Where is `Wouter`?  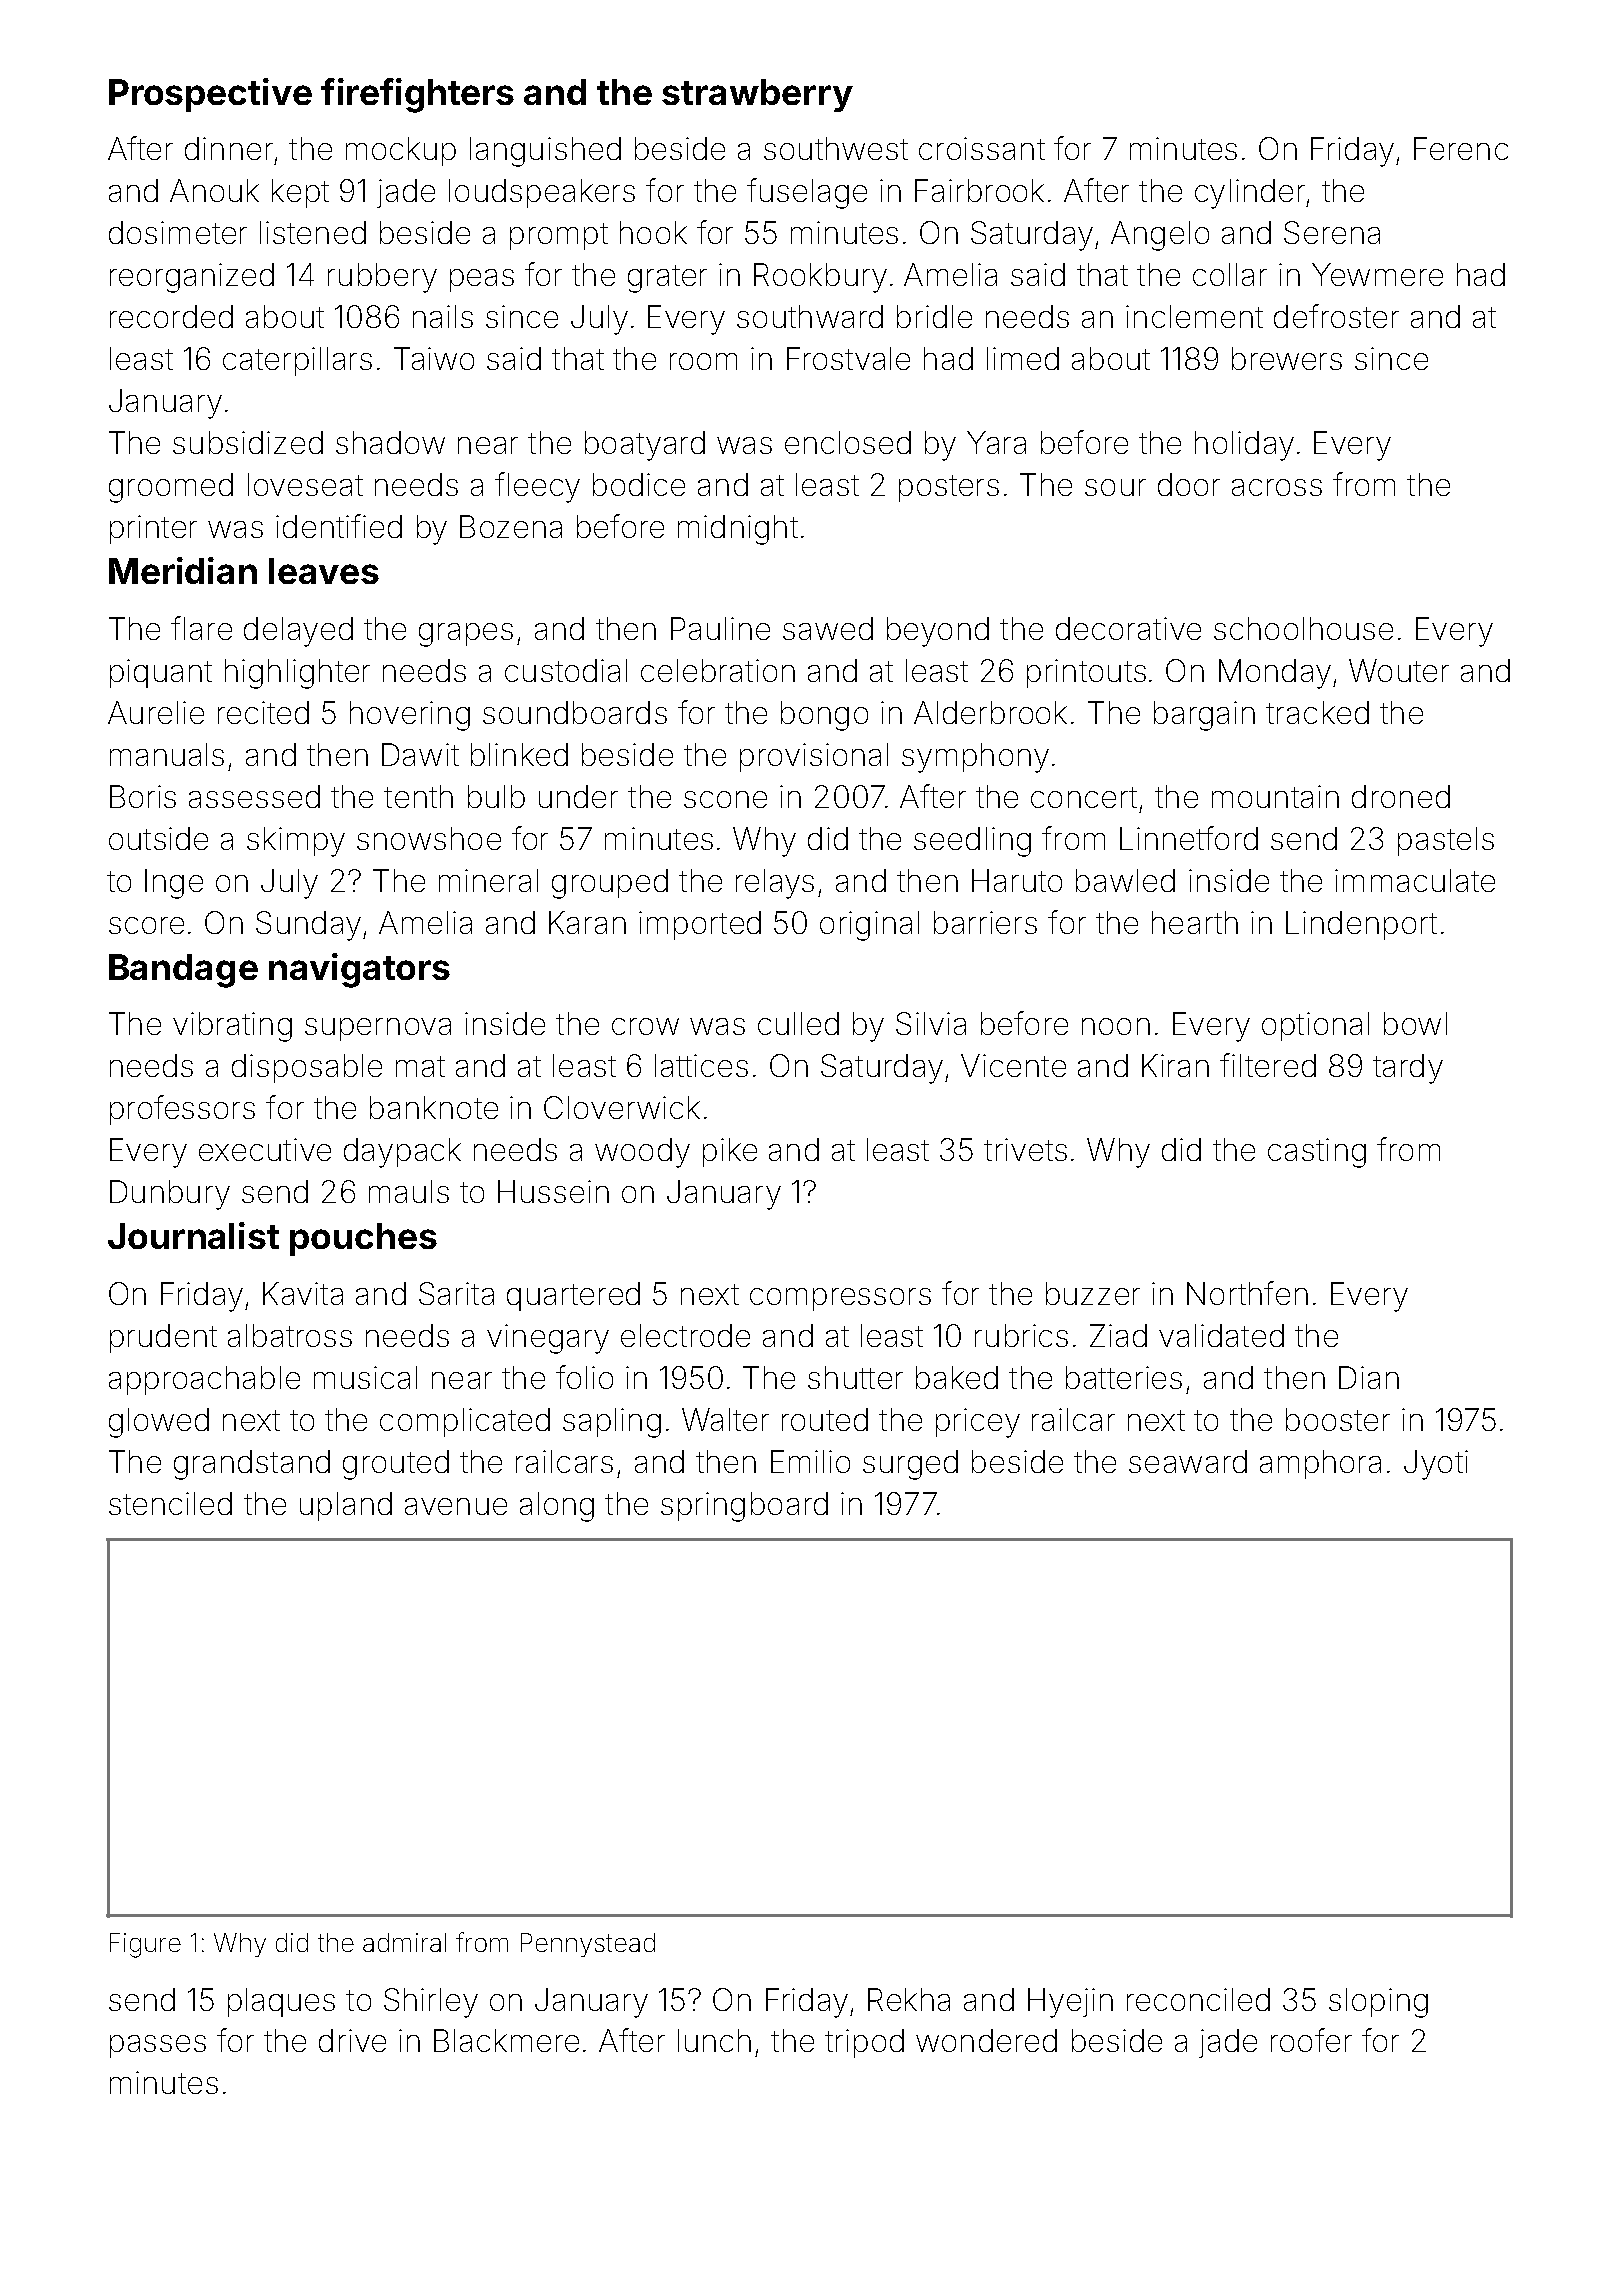 Wouter is located at coordinates (1399, 670).
